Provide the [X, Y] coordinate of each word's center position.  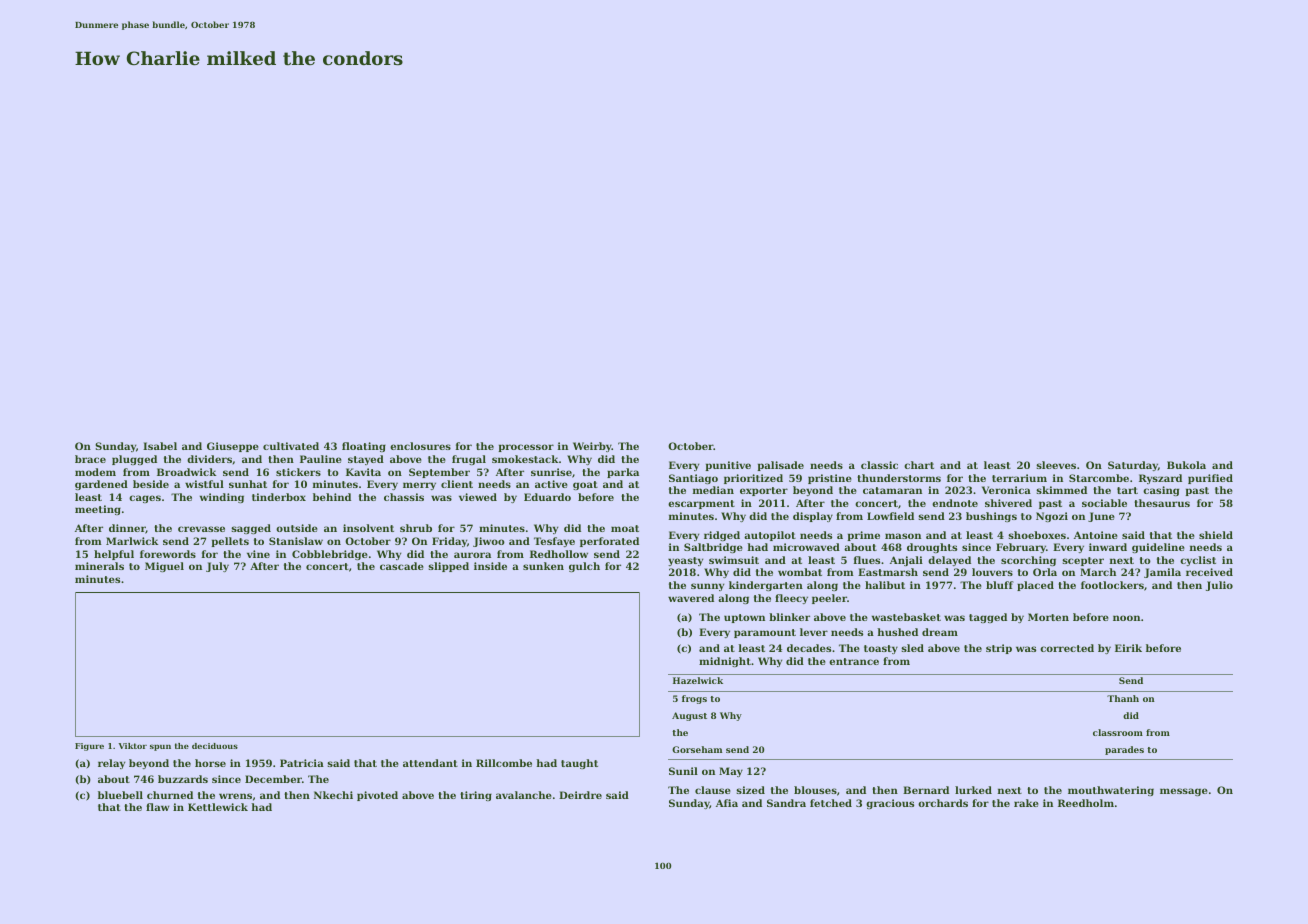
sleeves [1056, 465]
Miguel [164, 567]
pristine [830, 479]
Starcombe [1099, 478]
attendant [430, 763]
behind [332, 497]
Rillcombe [504, 763]
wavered [691, 598]
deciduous [215, 746]
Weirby [592, 447]
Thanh [1123, 698]
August [689, 716]
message [1184, 792]
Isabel [160, 446]
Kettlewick [218, 807]
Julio [1219, 586]
